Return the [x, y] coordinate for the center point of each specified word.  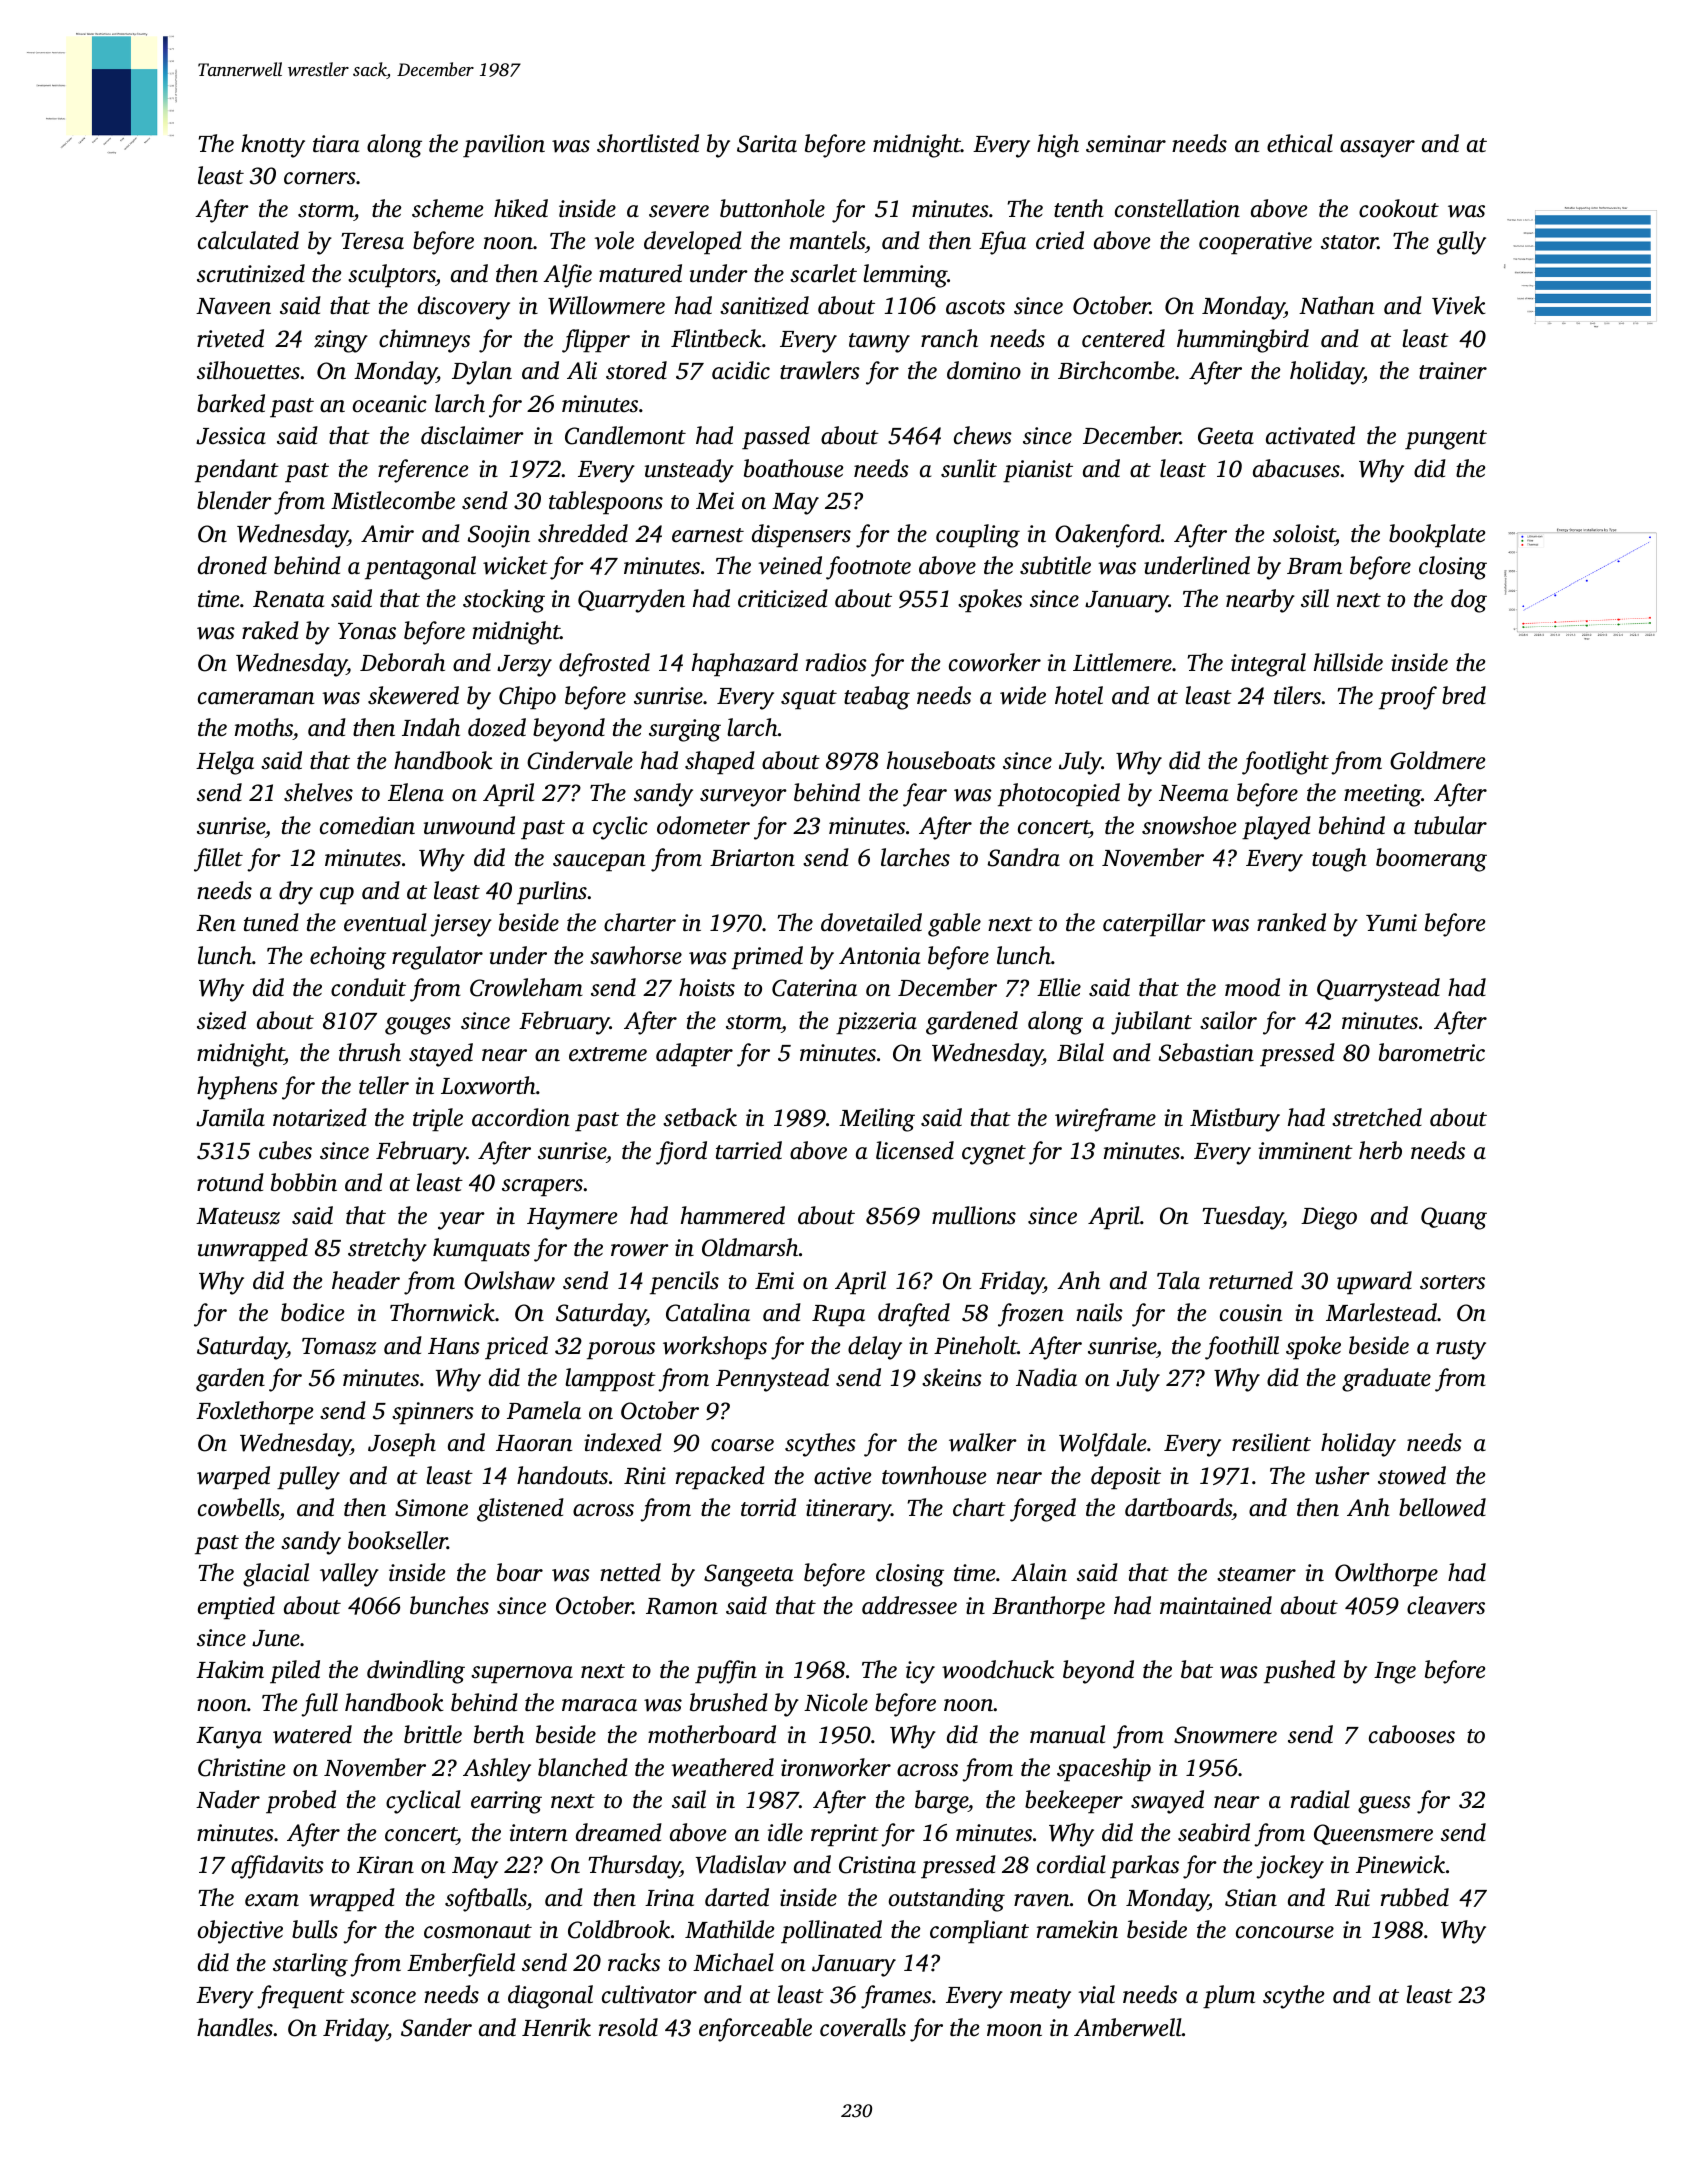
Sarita [767, 144]
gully [1461, 243]
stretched [1377, 1117]
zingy [341, 341]
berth [499, 1734]
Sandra [1024, 857]
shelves [318, 792]
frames [896, 1997]
